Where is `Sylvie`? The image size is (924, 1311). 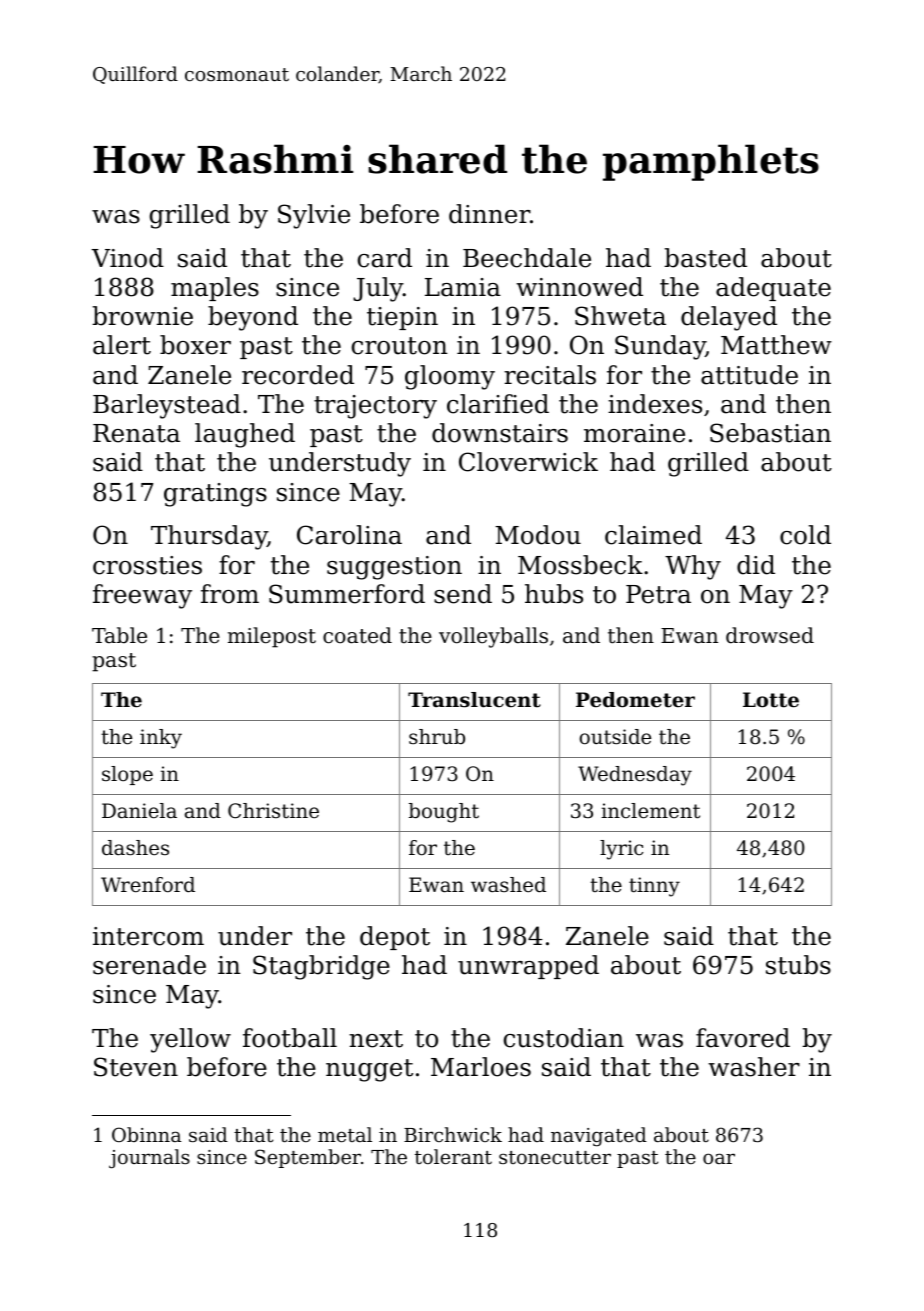 Sylvie is located at coordinates (314, 216).
